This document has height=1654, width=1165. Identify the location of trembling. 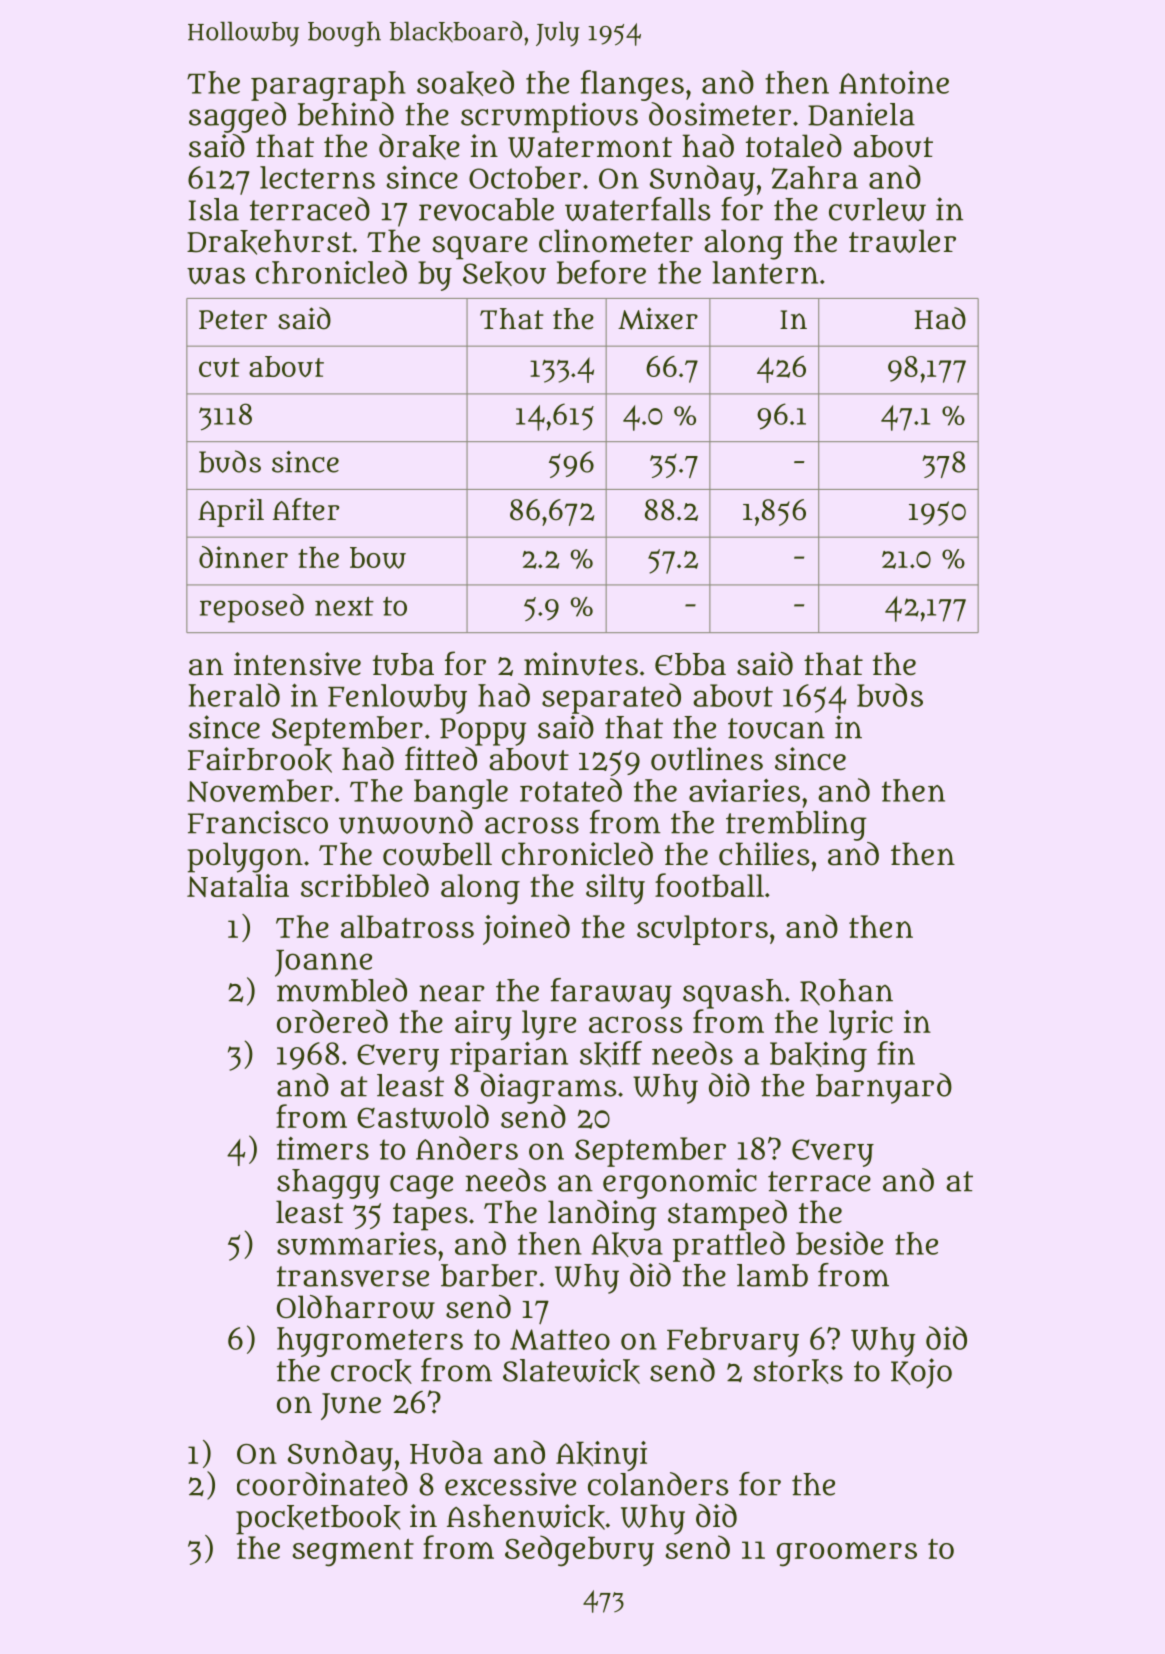
(796, 825).
